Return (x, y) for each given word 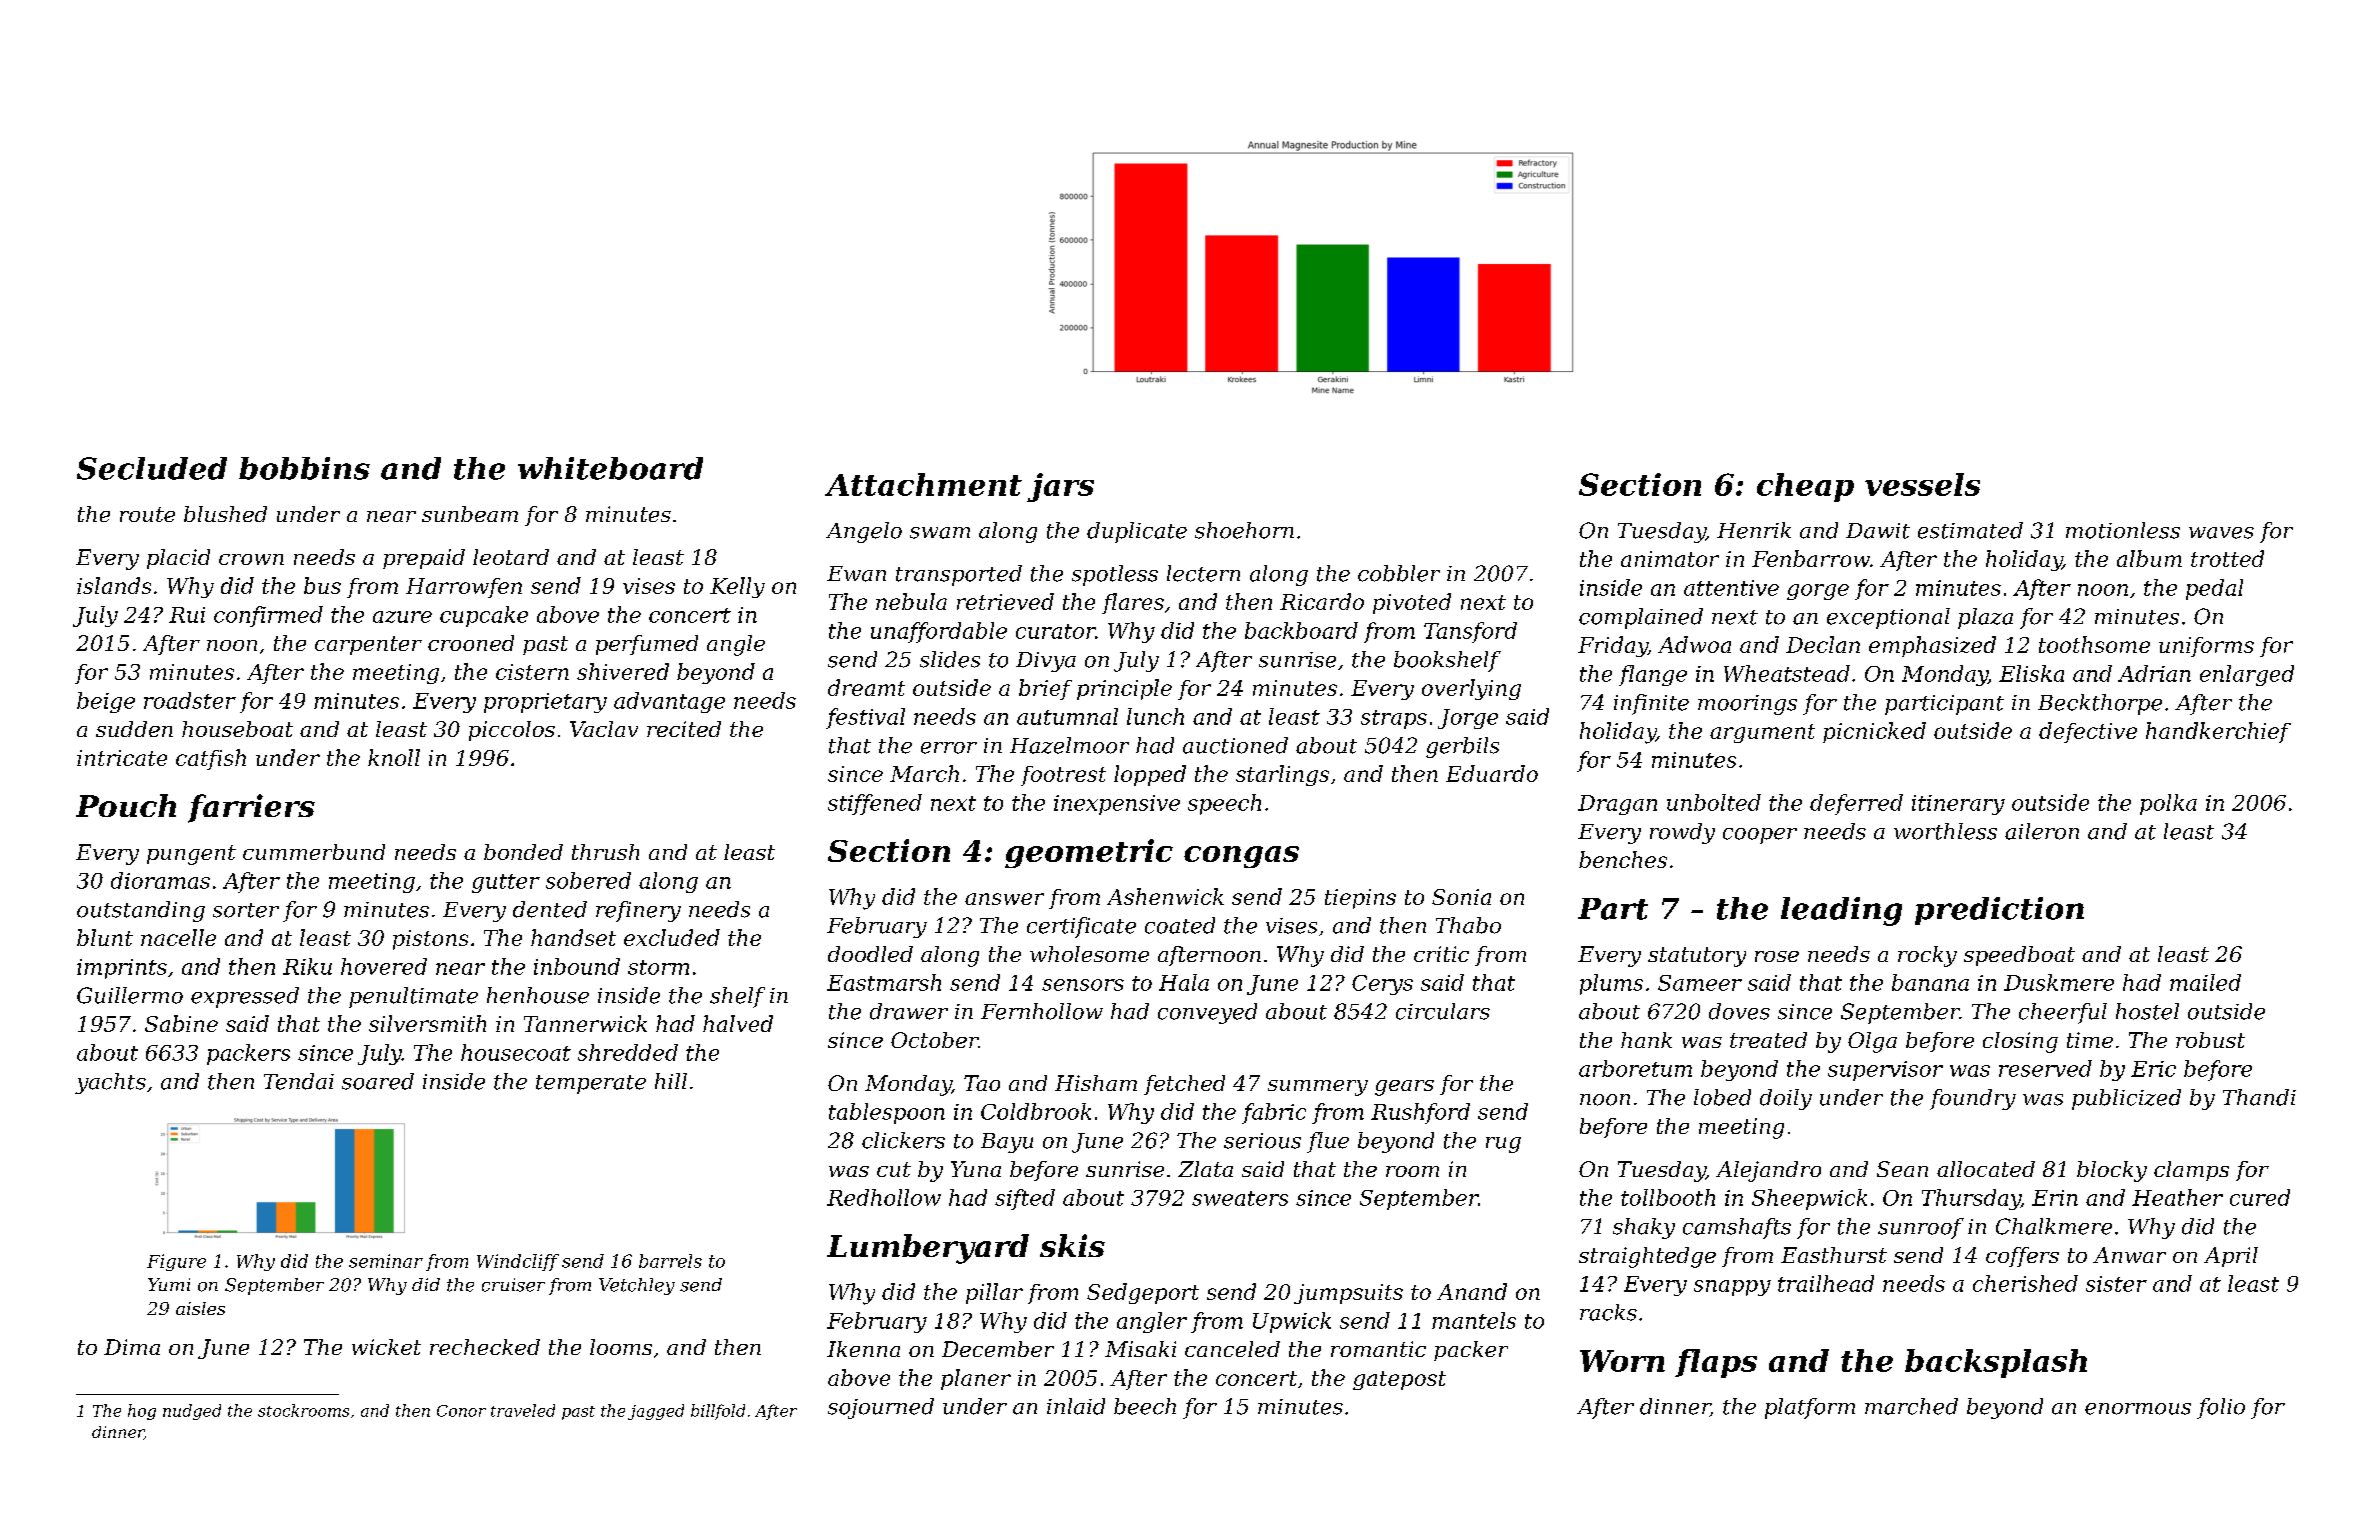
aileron (2042, 831)
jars (1060, 487)
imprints (122, 969)
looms (621, 1347)
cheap (1805, 487)
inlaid (1076, 1406)
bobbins (304, 468)
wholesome (1089, 954)
